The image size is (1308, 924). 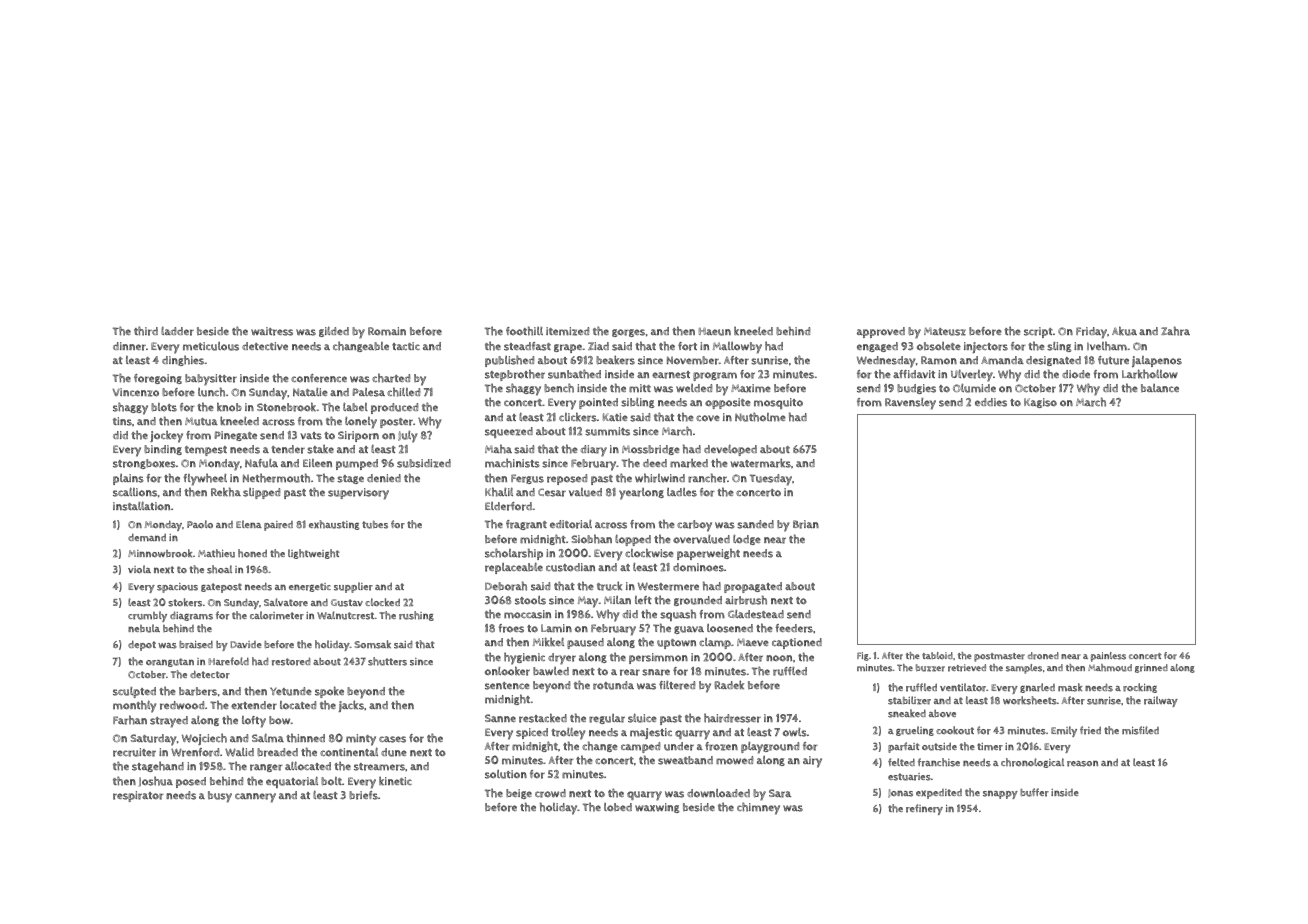 I want to click on Akua, so click(x=1124, y=331).
